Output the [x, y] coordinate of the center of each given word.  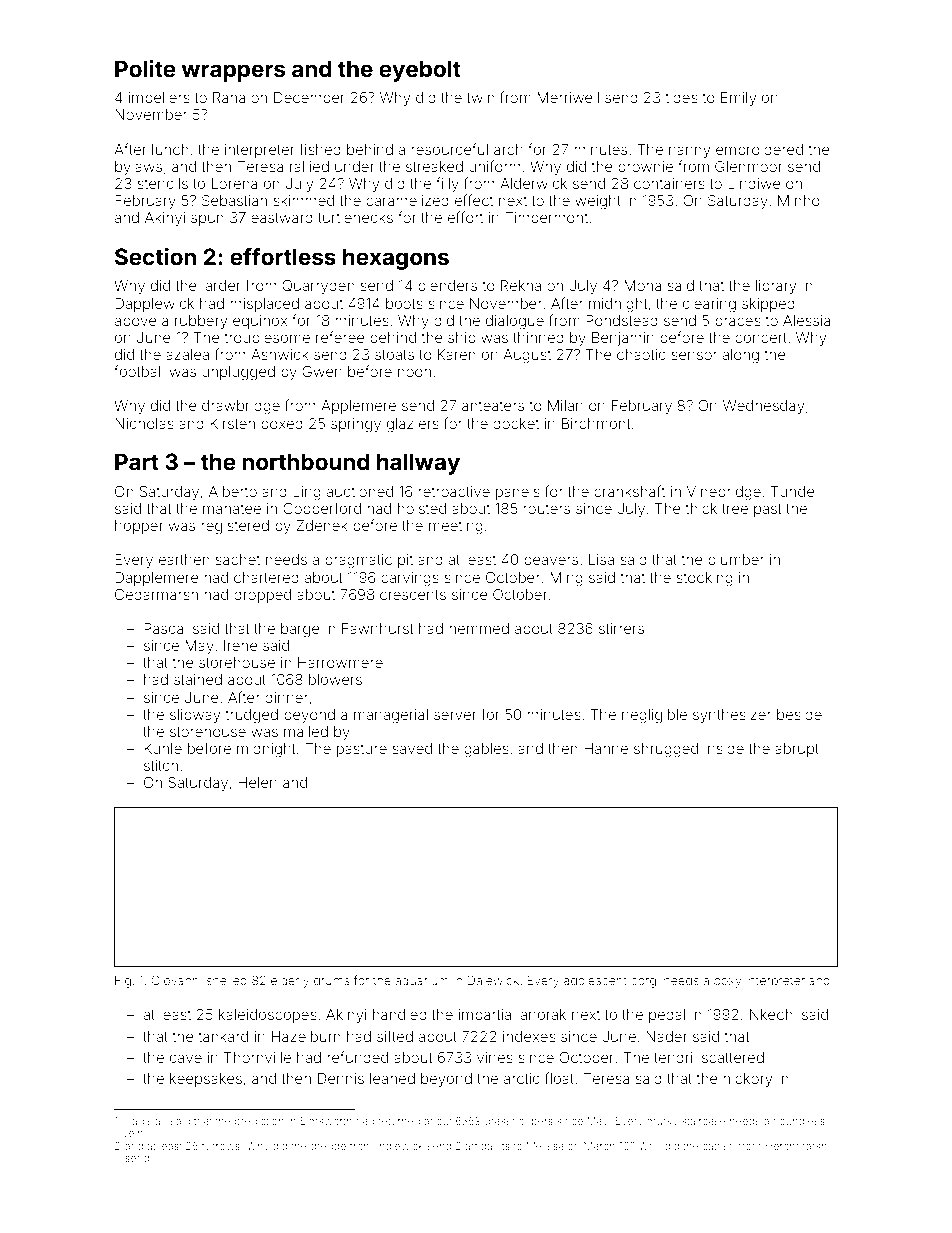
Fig [123, 981]
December [309, 97]
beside [799, 714]
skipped [768, 305]
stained [198, 679]
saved [412, 748]
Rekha [521, 285]
